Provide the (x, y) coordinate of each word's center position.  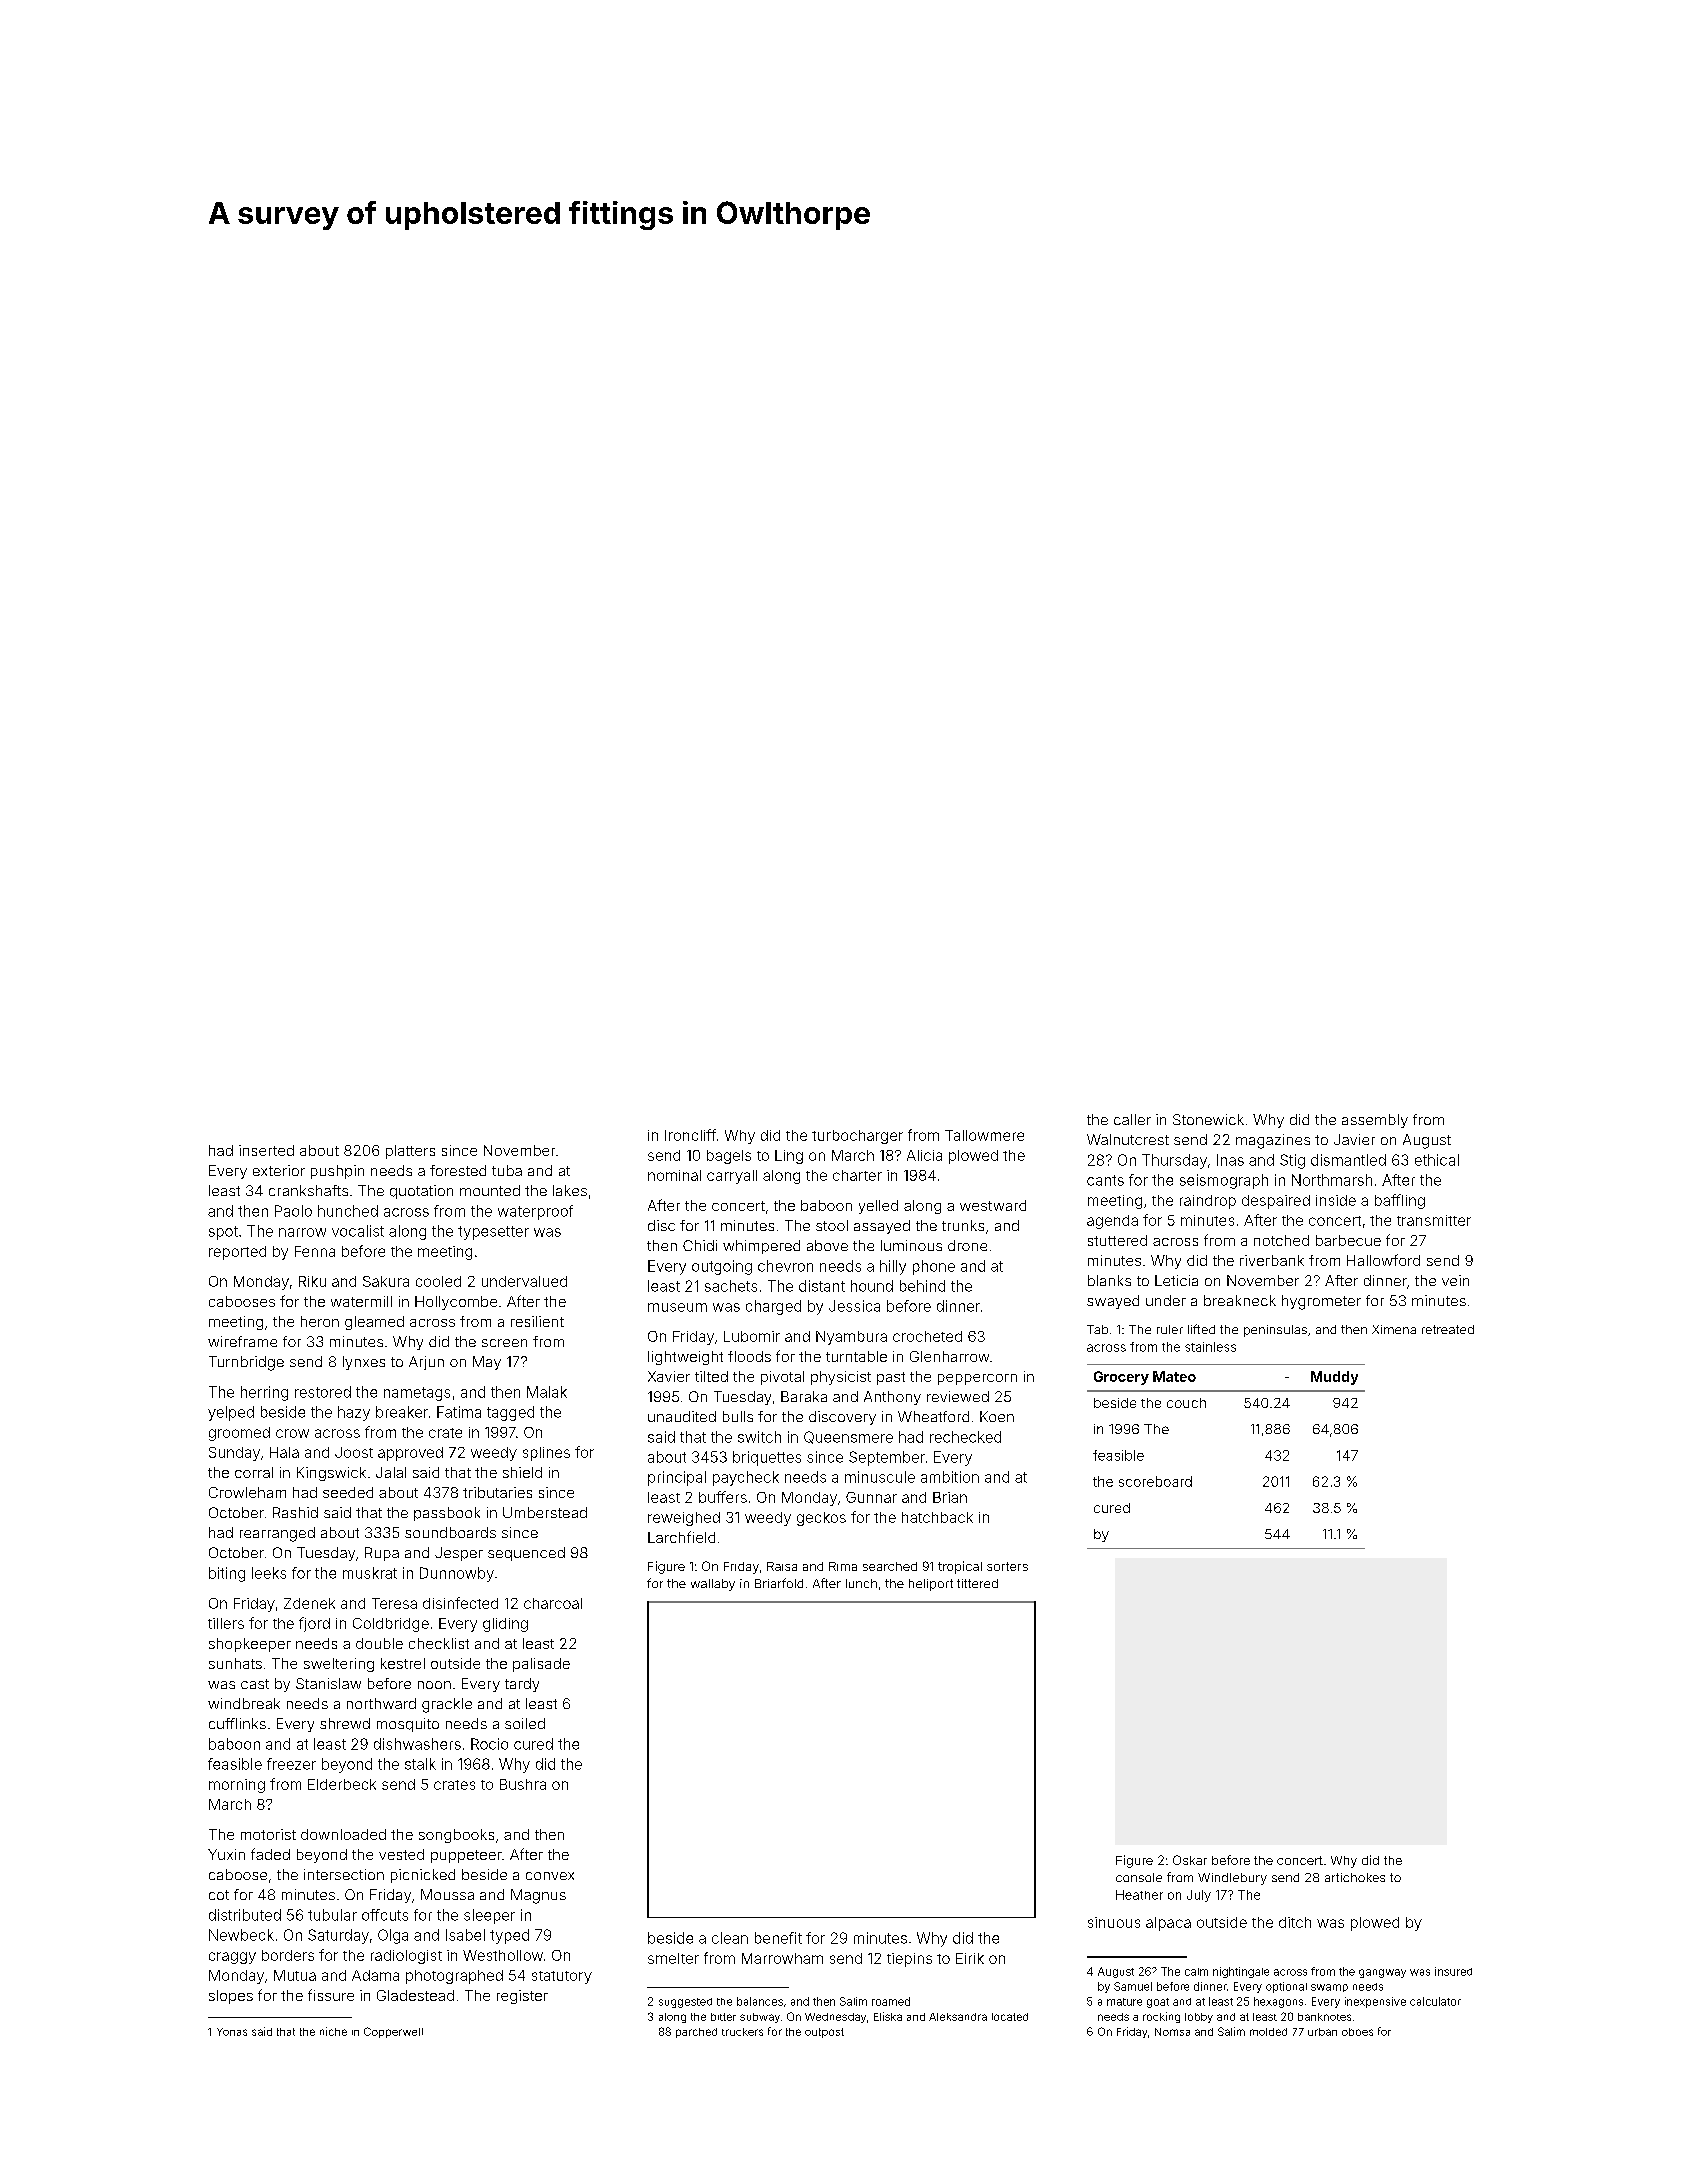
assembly (1375, 1121)
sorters (1007, 1566)
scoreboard (1155, 1481)
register (522, 1997)
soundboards (450, 1532)
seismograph (1224, 1181)
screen (504, 1343)
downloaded (343, 1834)
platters (410, 1152)
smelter (673, 1958)
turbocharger (857, 1137)
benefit (778, 1938)
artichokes (1355, 1877)
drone (967, 1245)
